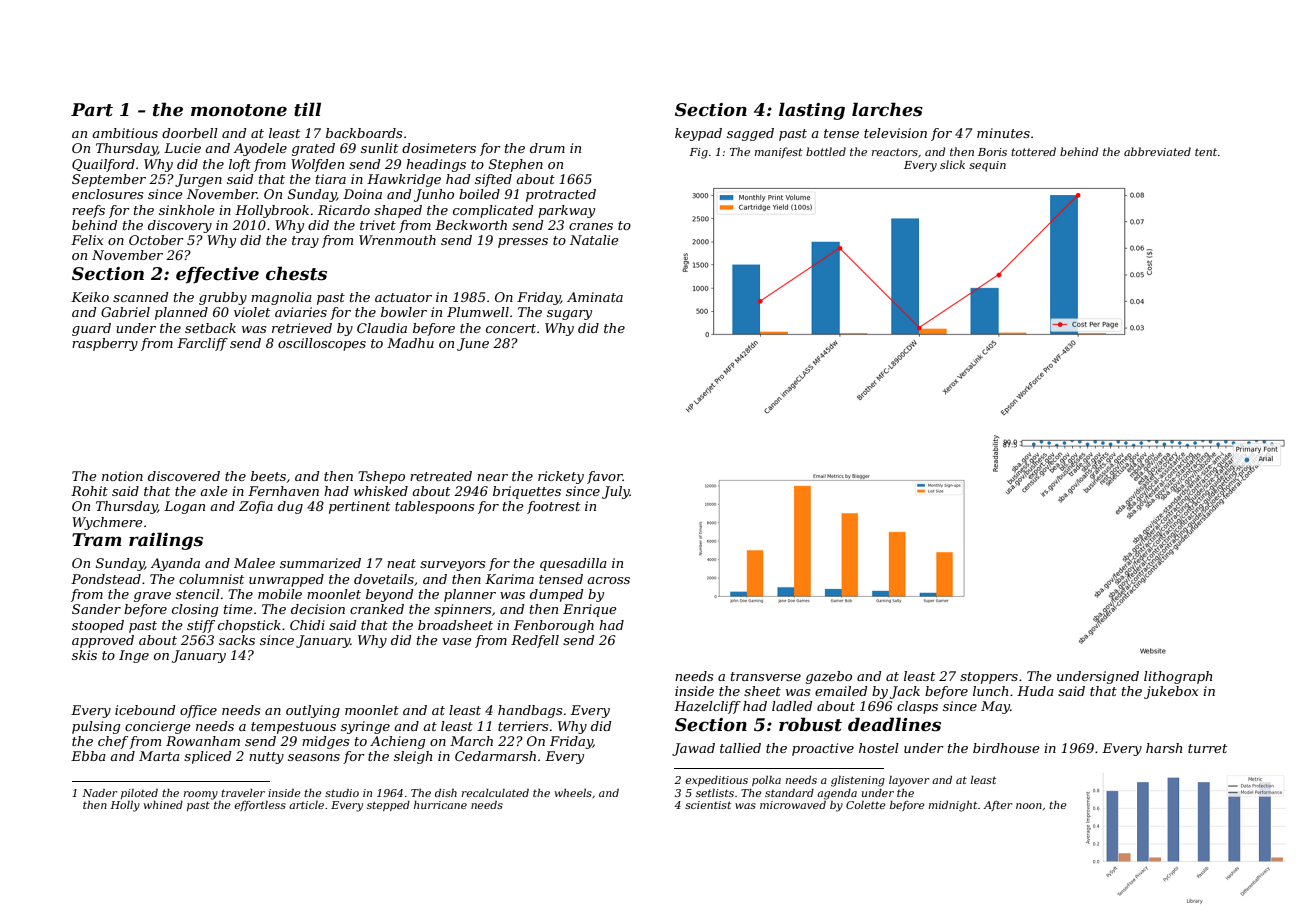 This document has width=1308, height=924. What do you see at coordinates (887, 109) in the document?
I see `larches` at bounding box center [887, 109].
